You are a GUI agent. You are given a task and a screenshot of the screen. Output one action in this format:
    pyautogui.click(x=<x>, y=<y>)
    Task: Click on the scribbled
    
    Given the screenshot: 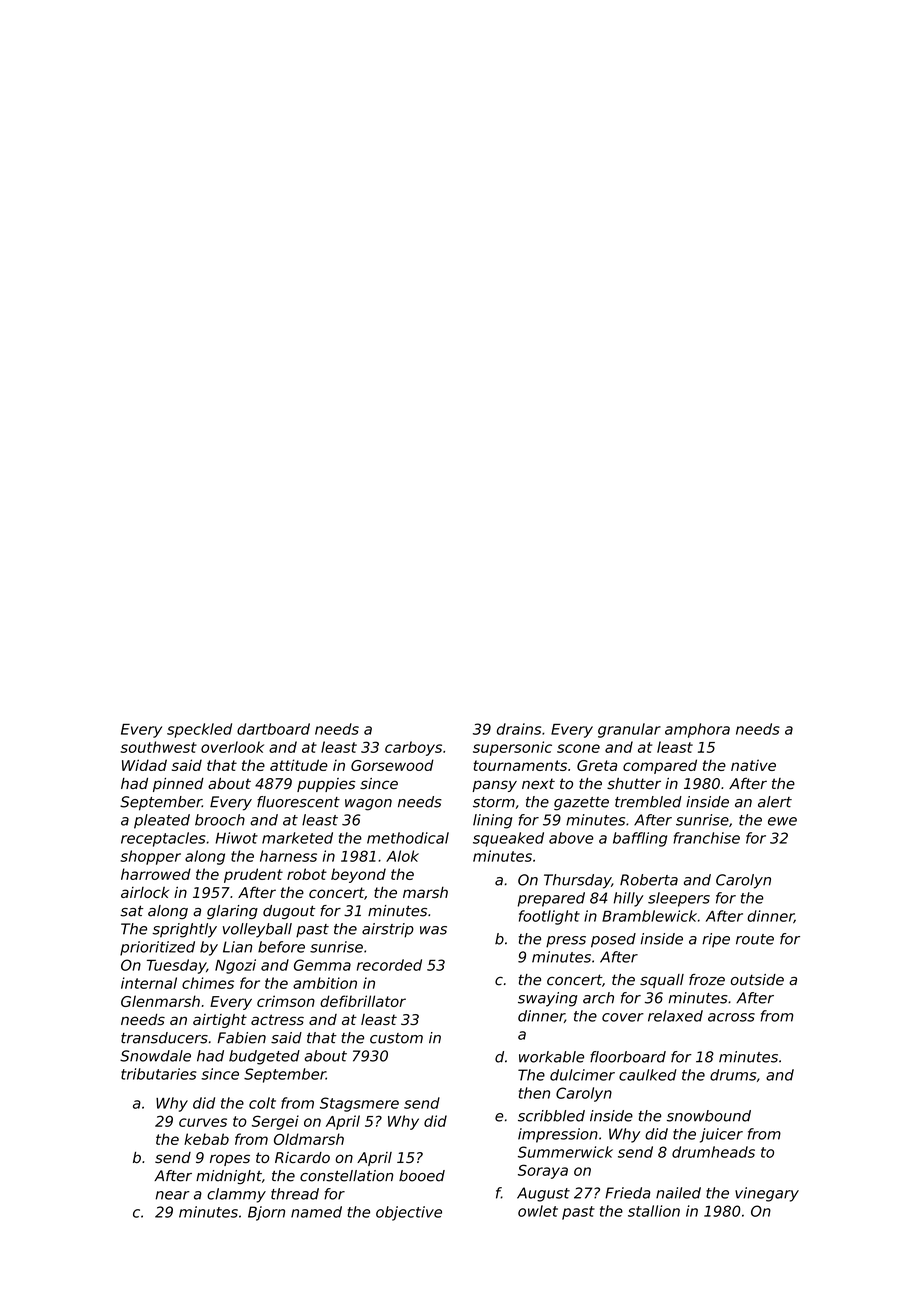 What is the action you would take?
    pyautogui.click(x=551, y=1116)
